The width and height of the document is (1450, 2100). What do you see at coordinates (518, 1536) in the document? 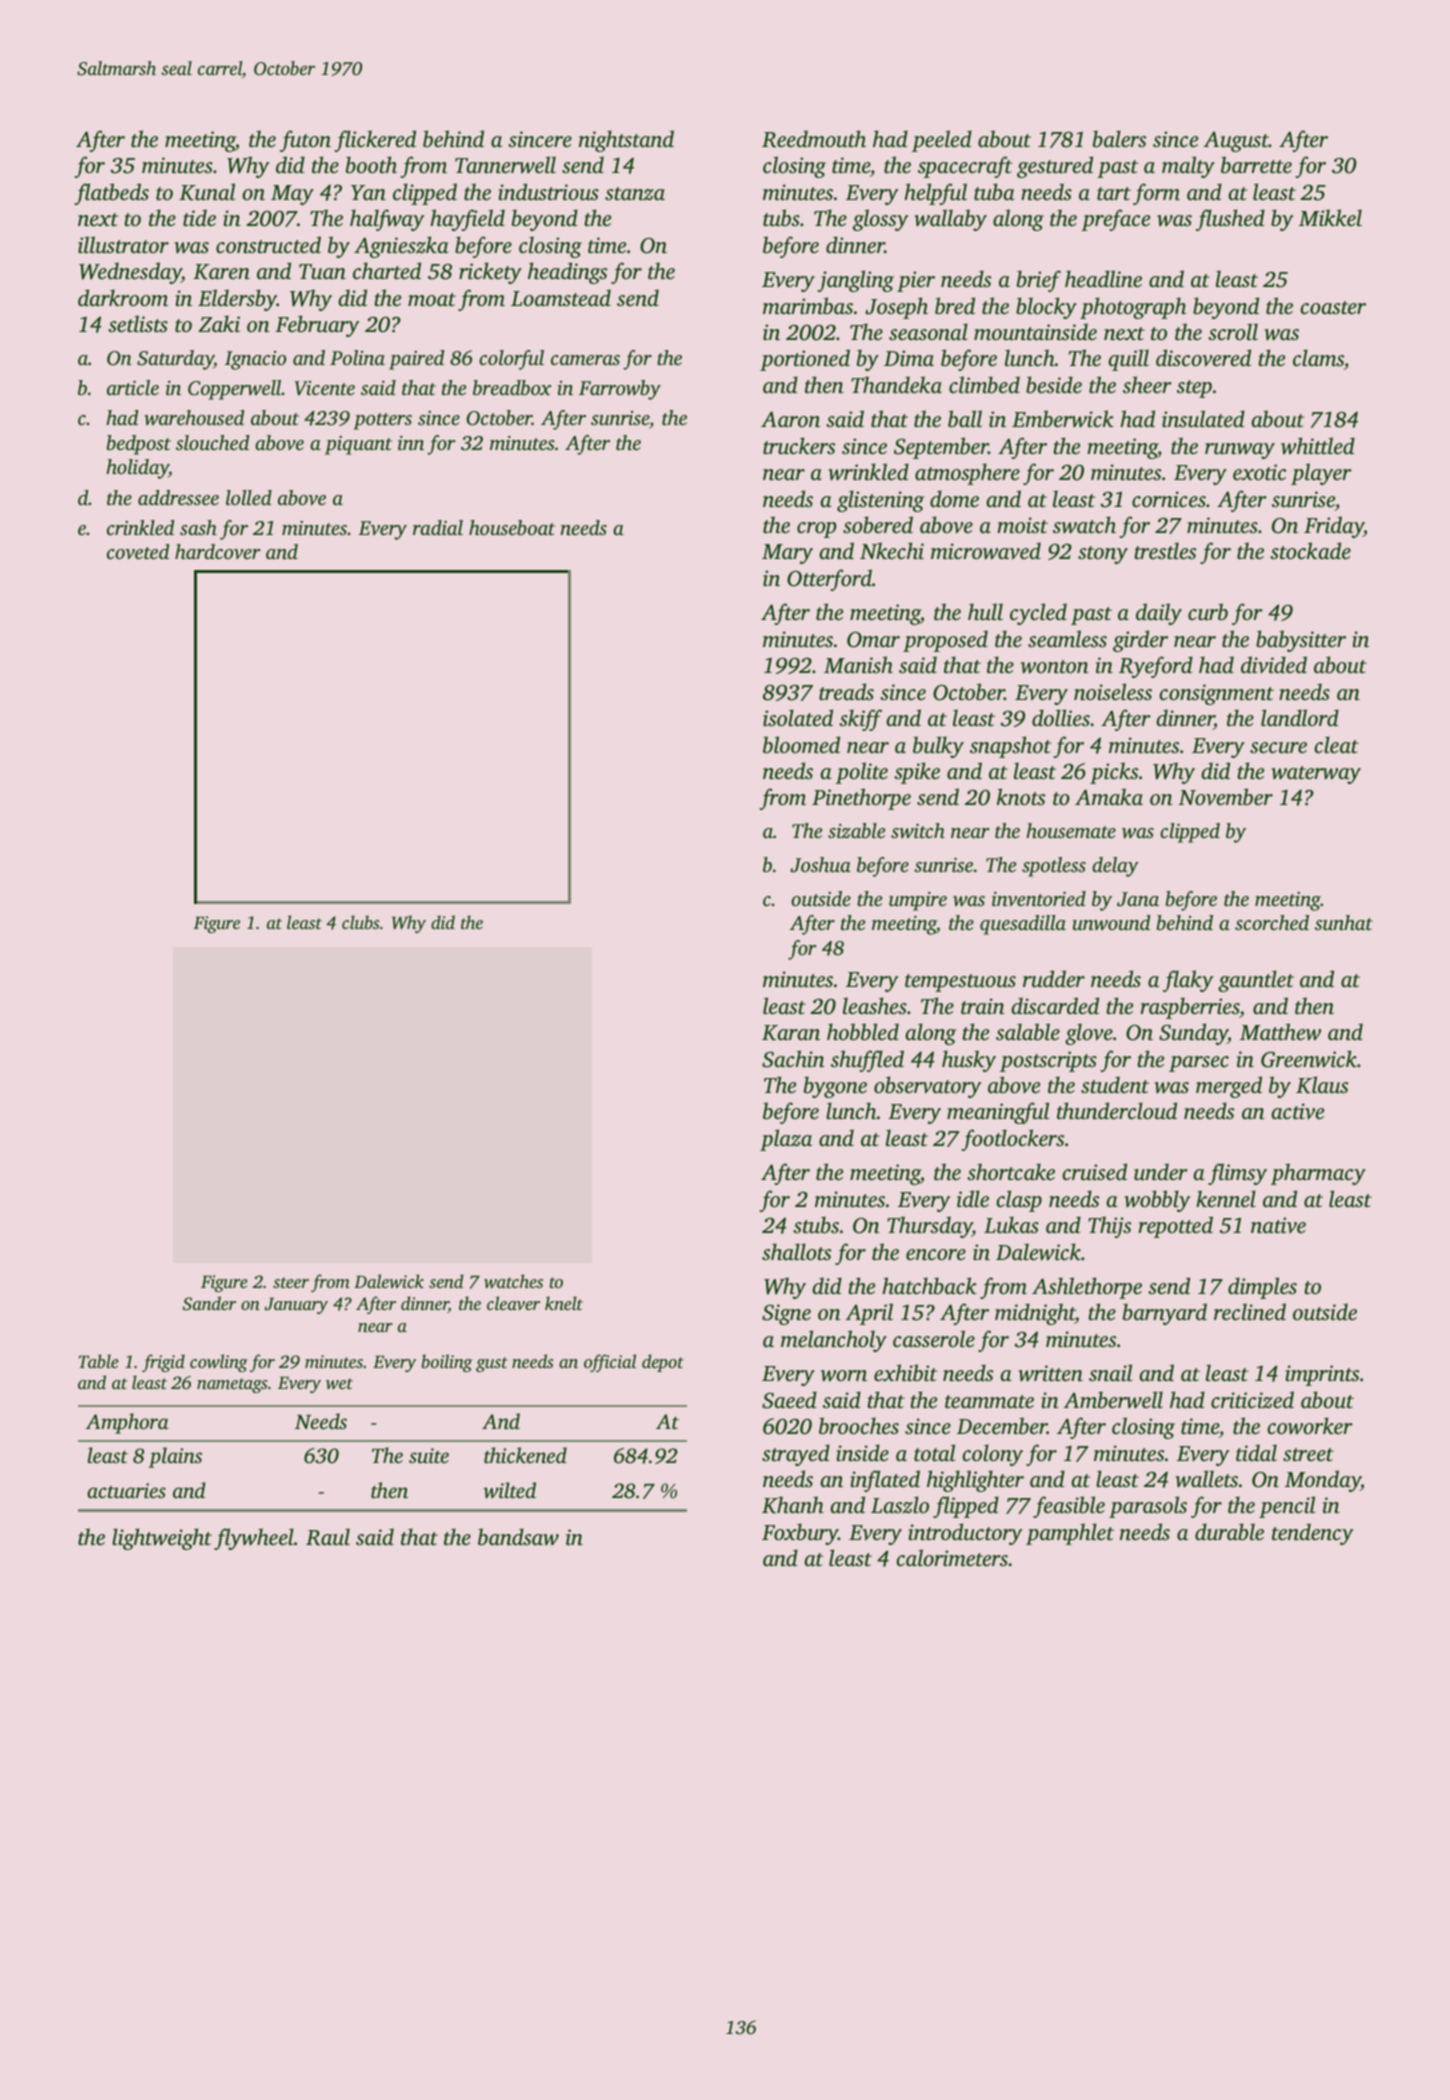
I see `bandsaw` at bounding box center [518, 1536].
